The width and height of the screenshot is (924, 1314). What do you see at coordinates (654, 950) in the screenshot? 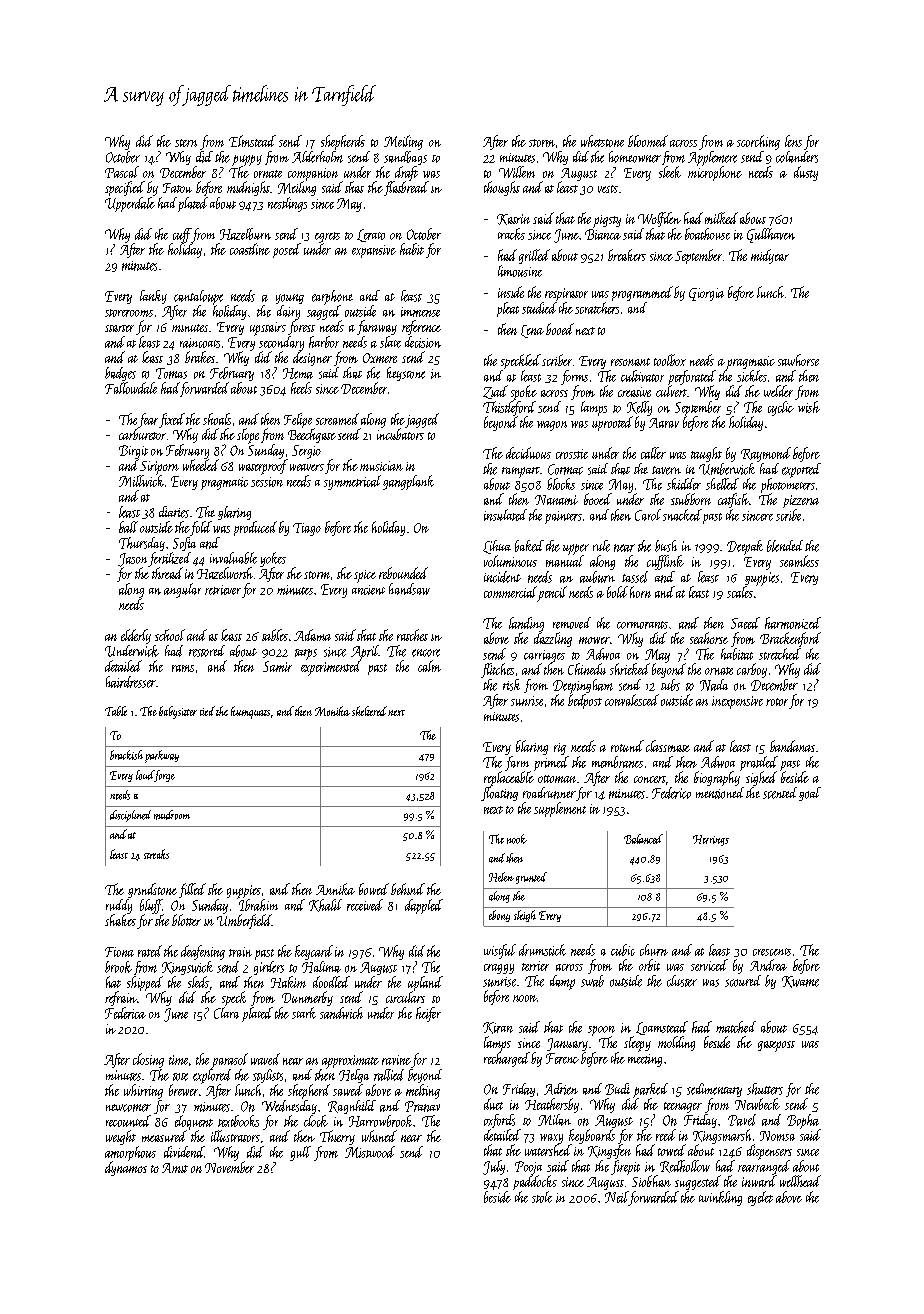
I see `churn` at bounding box center [654, 950].
